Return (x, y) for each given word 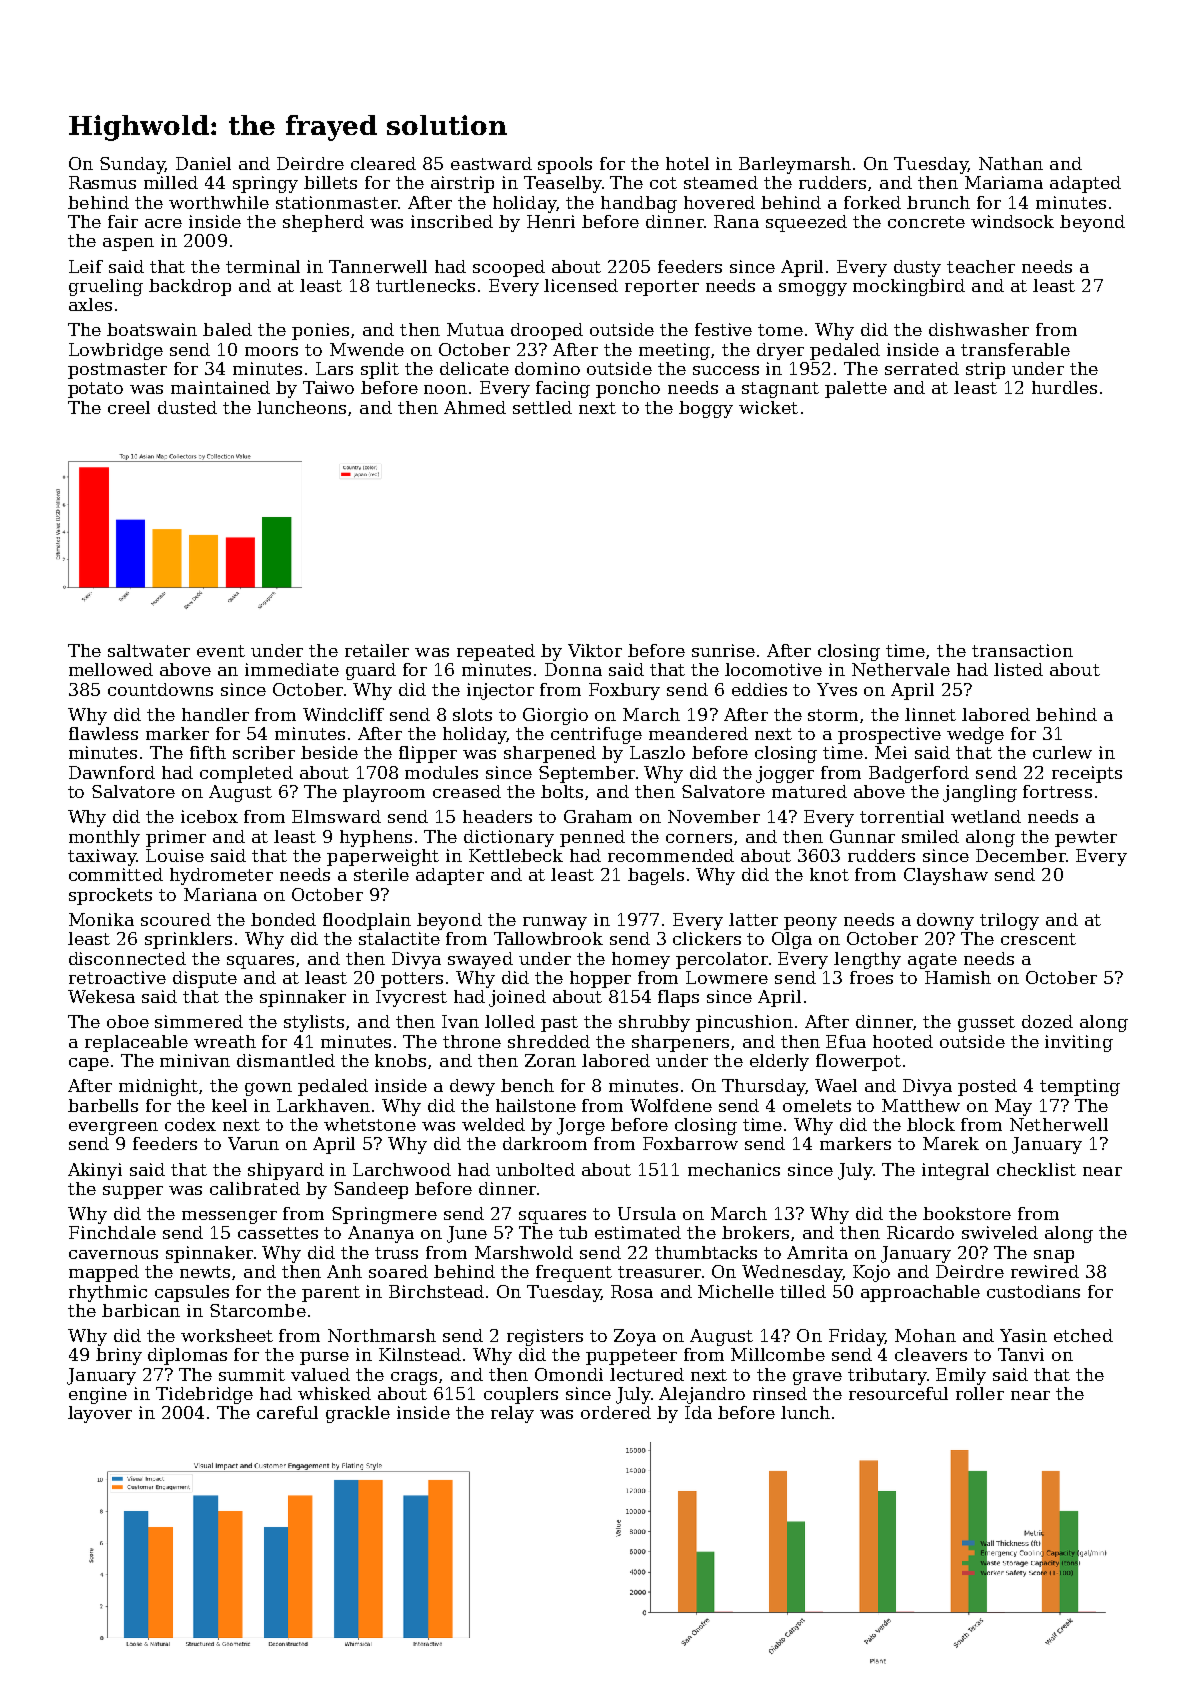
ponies (320, 331)
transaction (1022, 650)
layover (100, 1414)
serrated (922, 368)
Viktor (595, 650)
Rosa (632, 1291)
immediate (292, 669)
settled (542, 407)
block (931, 1124)
